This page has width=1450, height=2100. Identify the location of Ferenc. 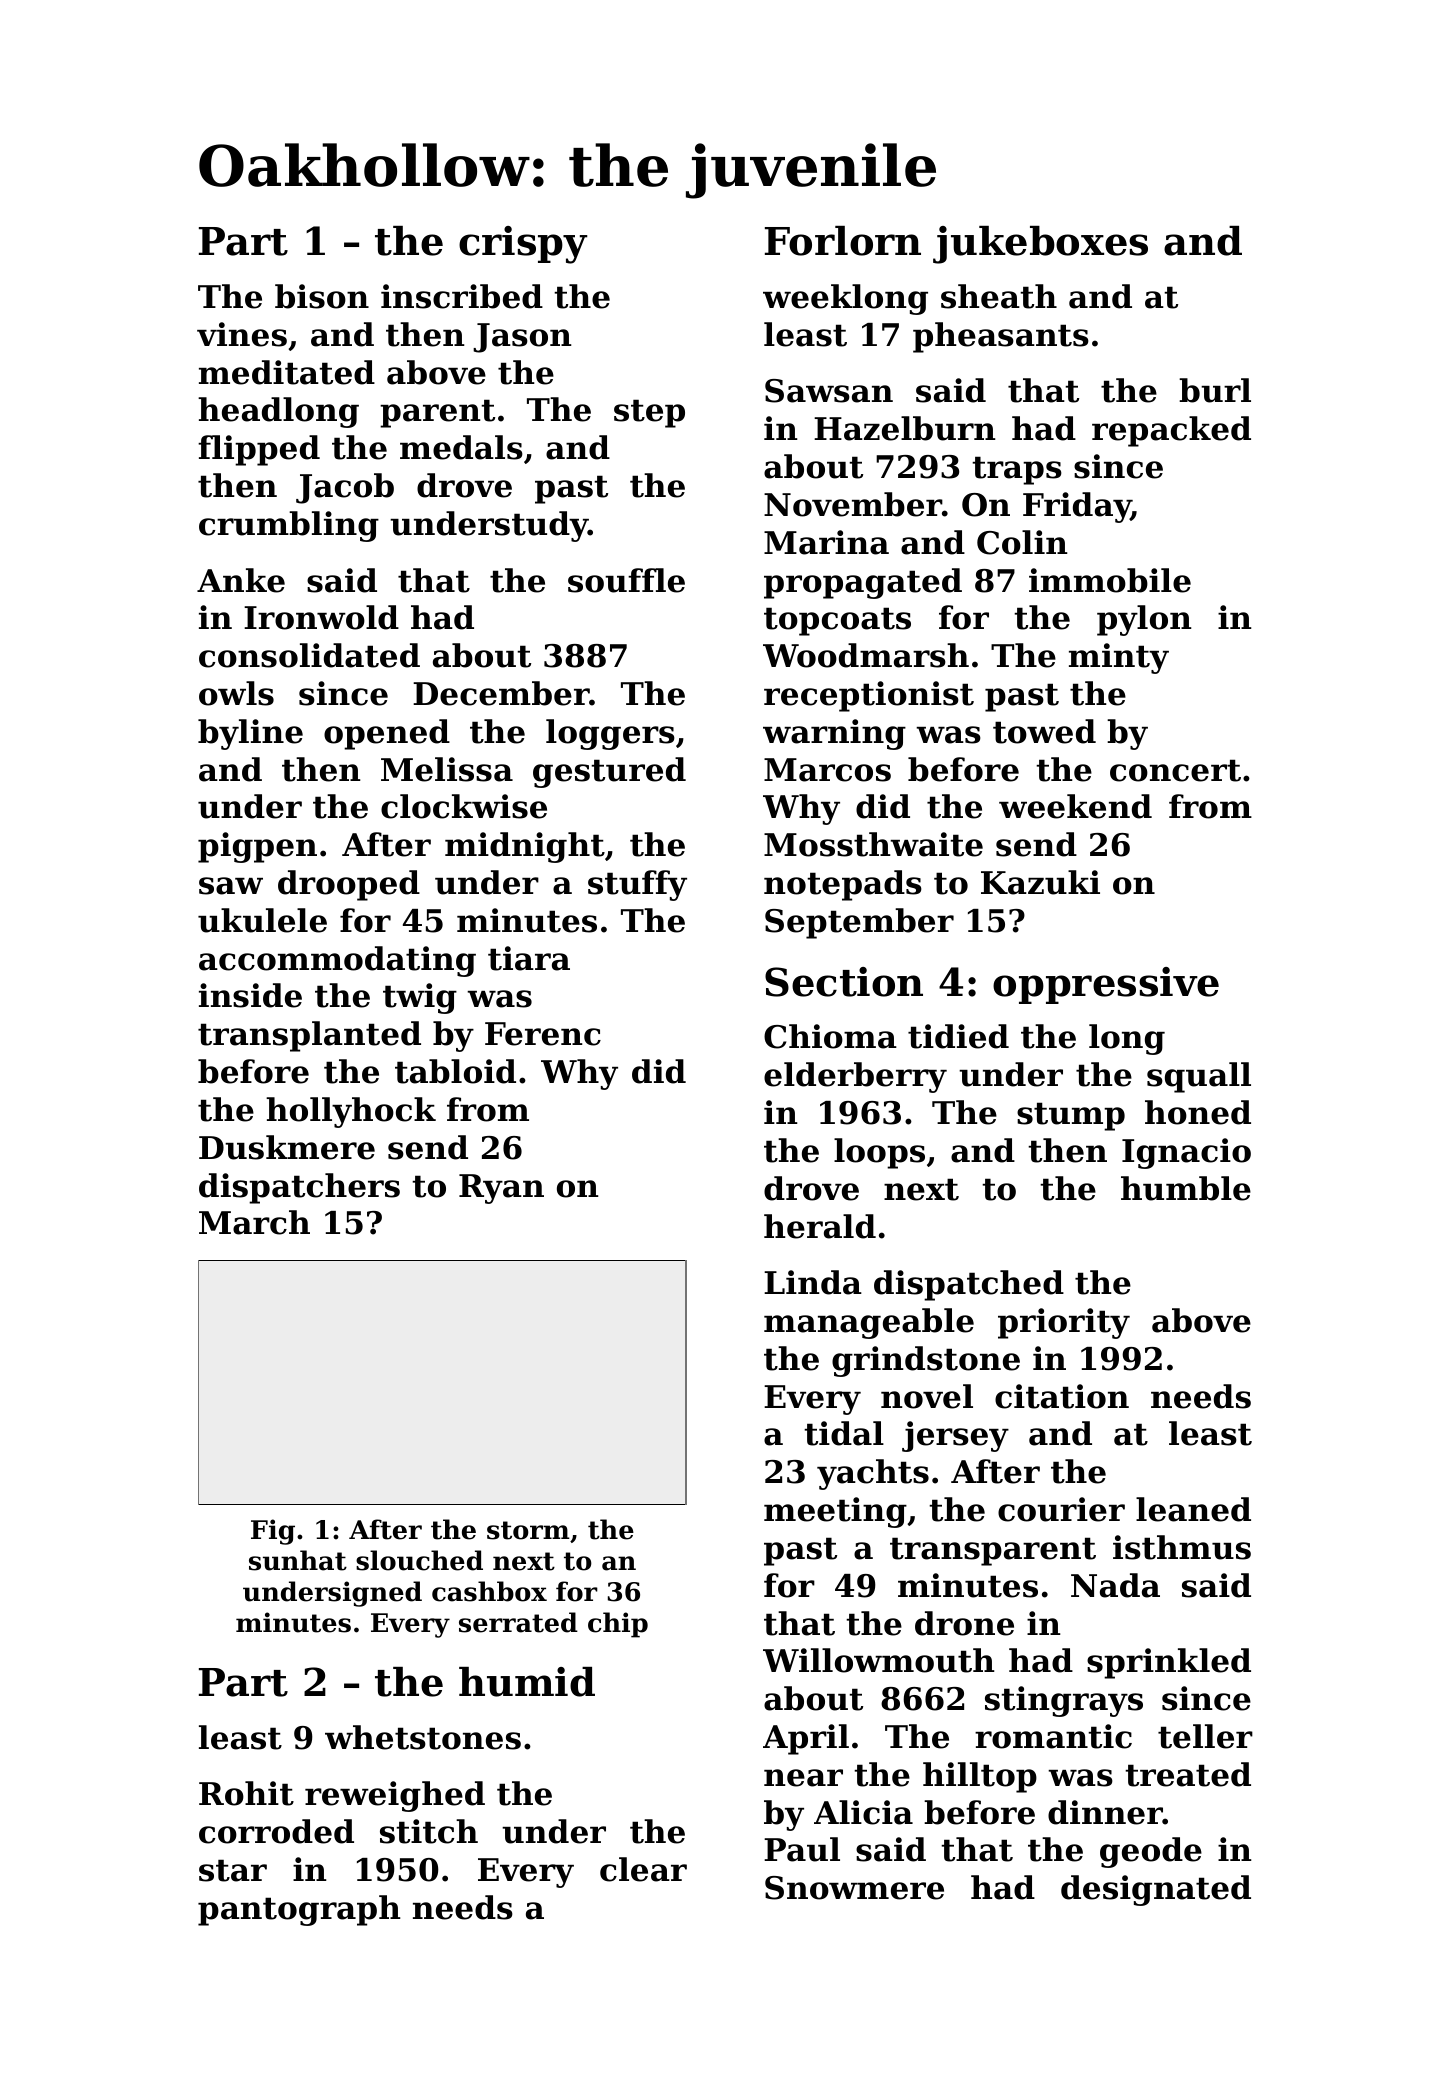
(543, 1034).
